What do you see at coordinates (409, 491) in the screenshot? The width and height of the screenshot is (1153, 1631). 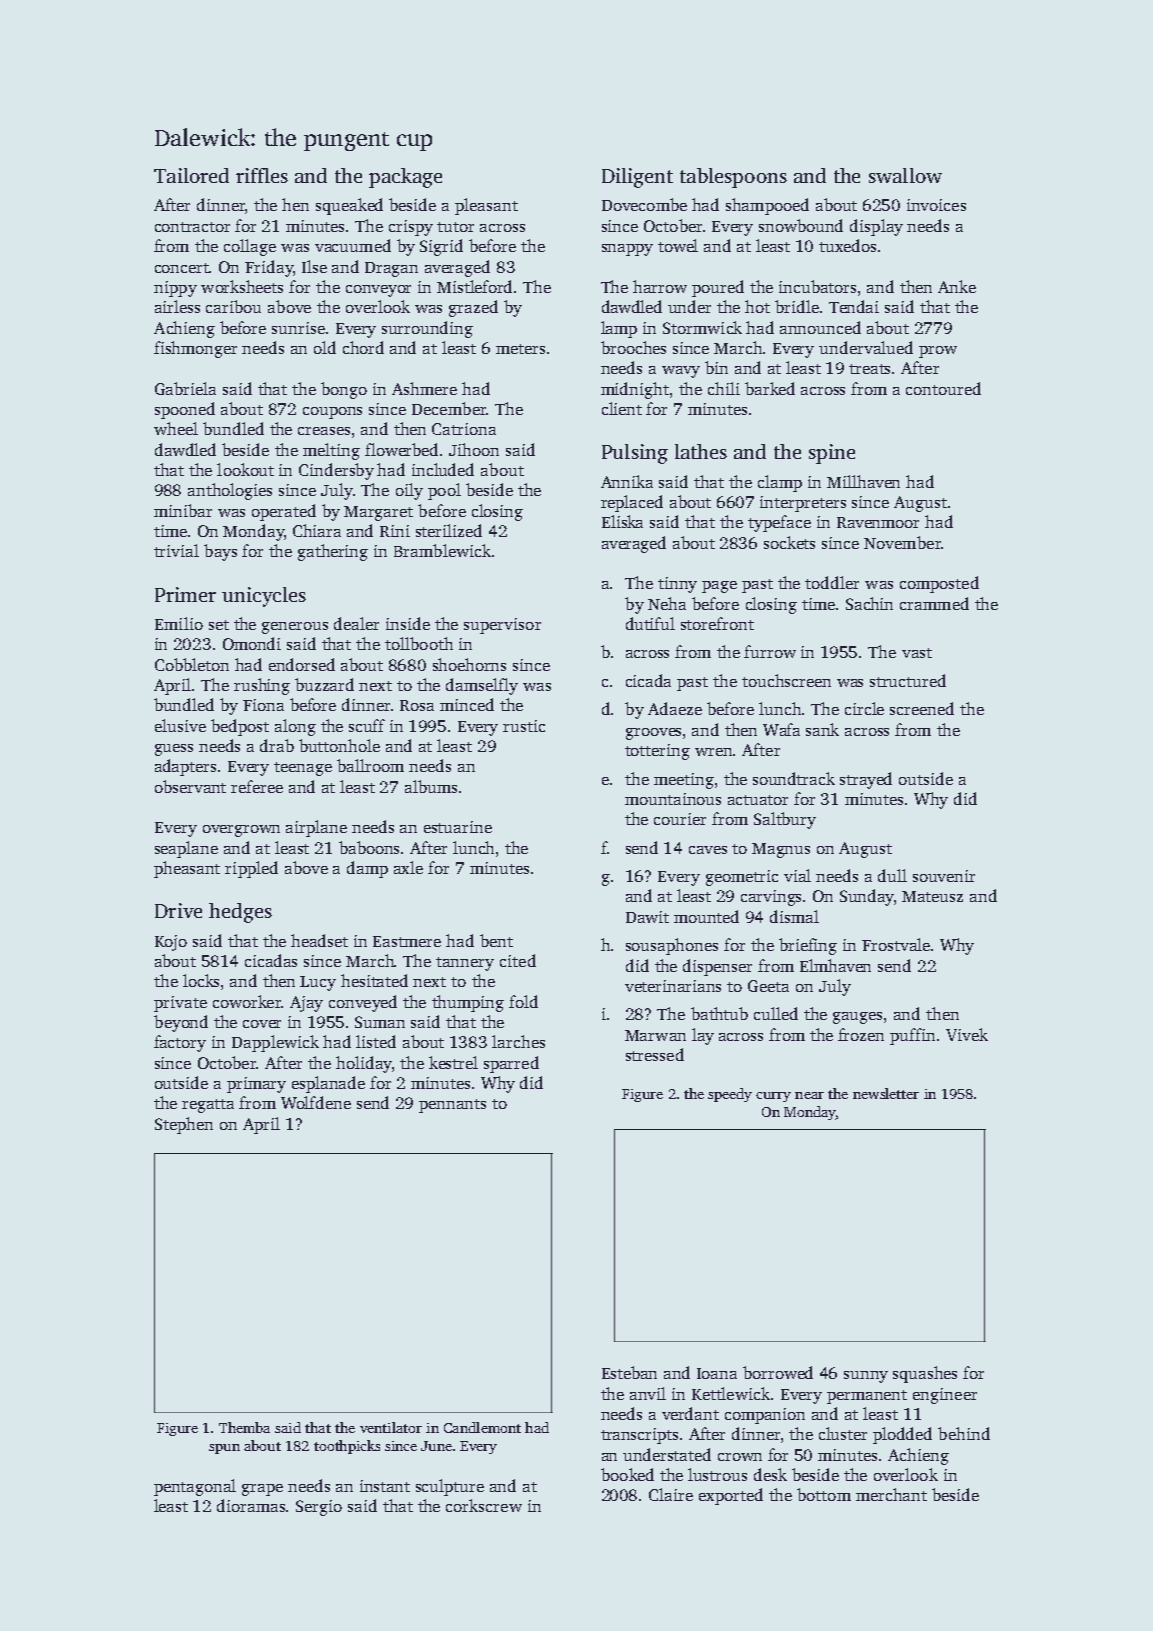 I see `oily` at bounding box center [409, 491].
